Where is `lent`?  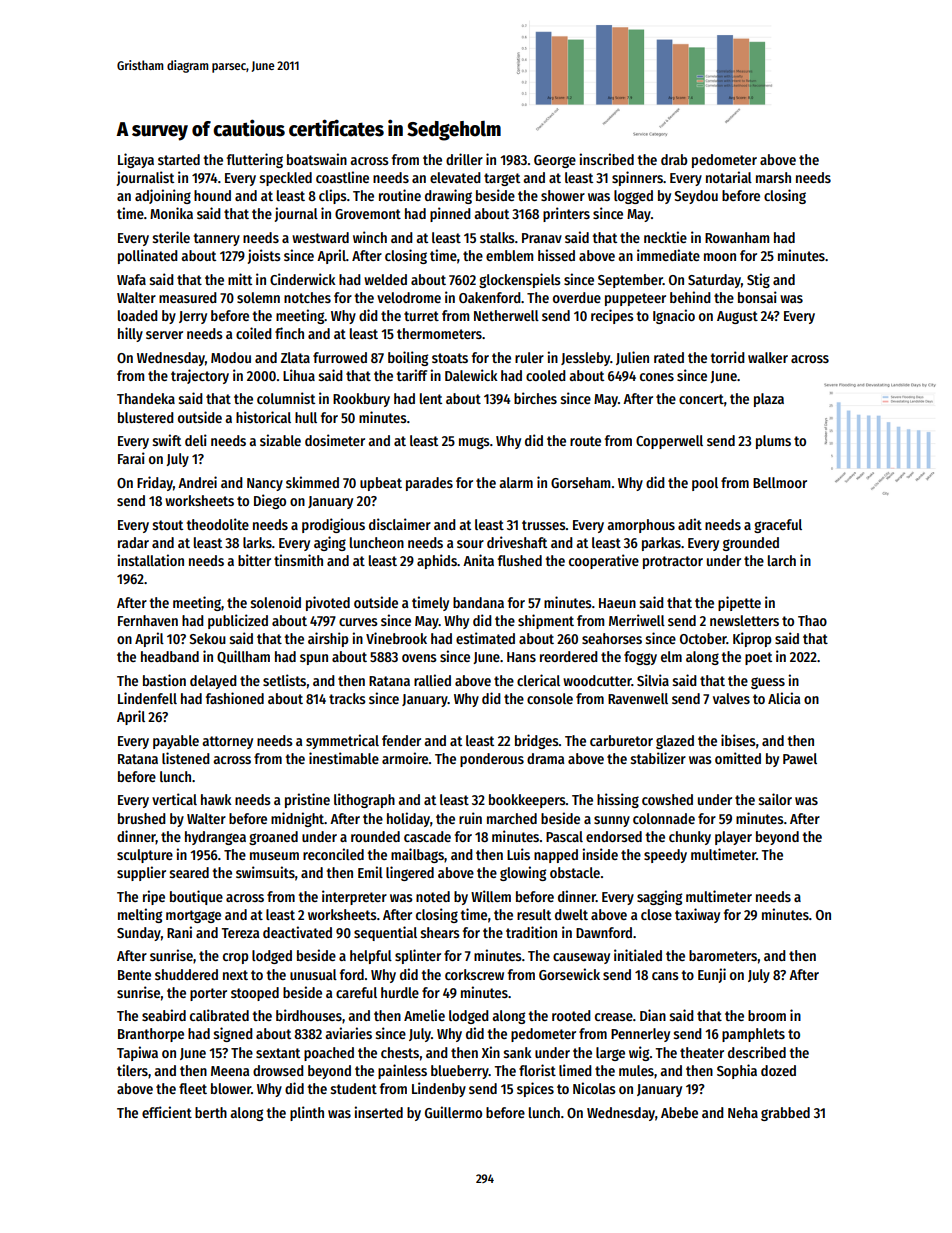
lent is located at coordinates (431, 398).
